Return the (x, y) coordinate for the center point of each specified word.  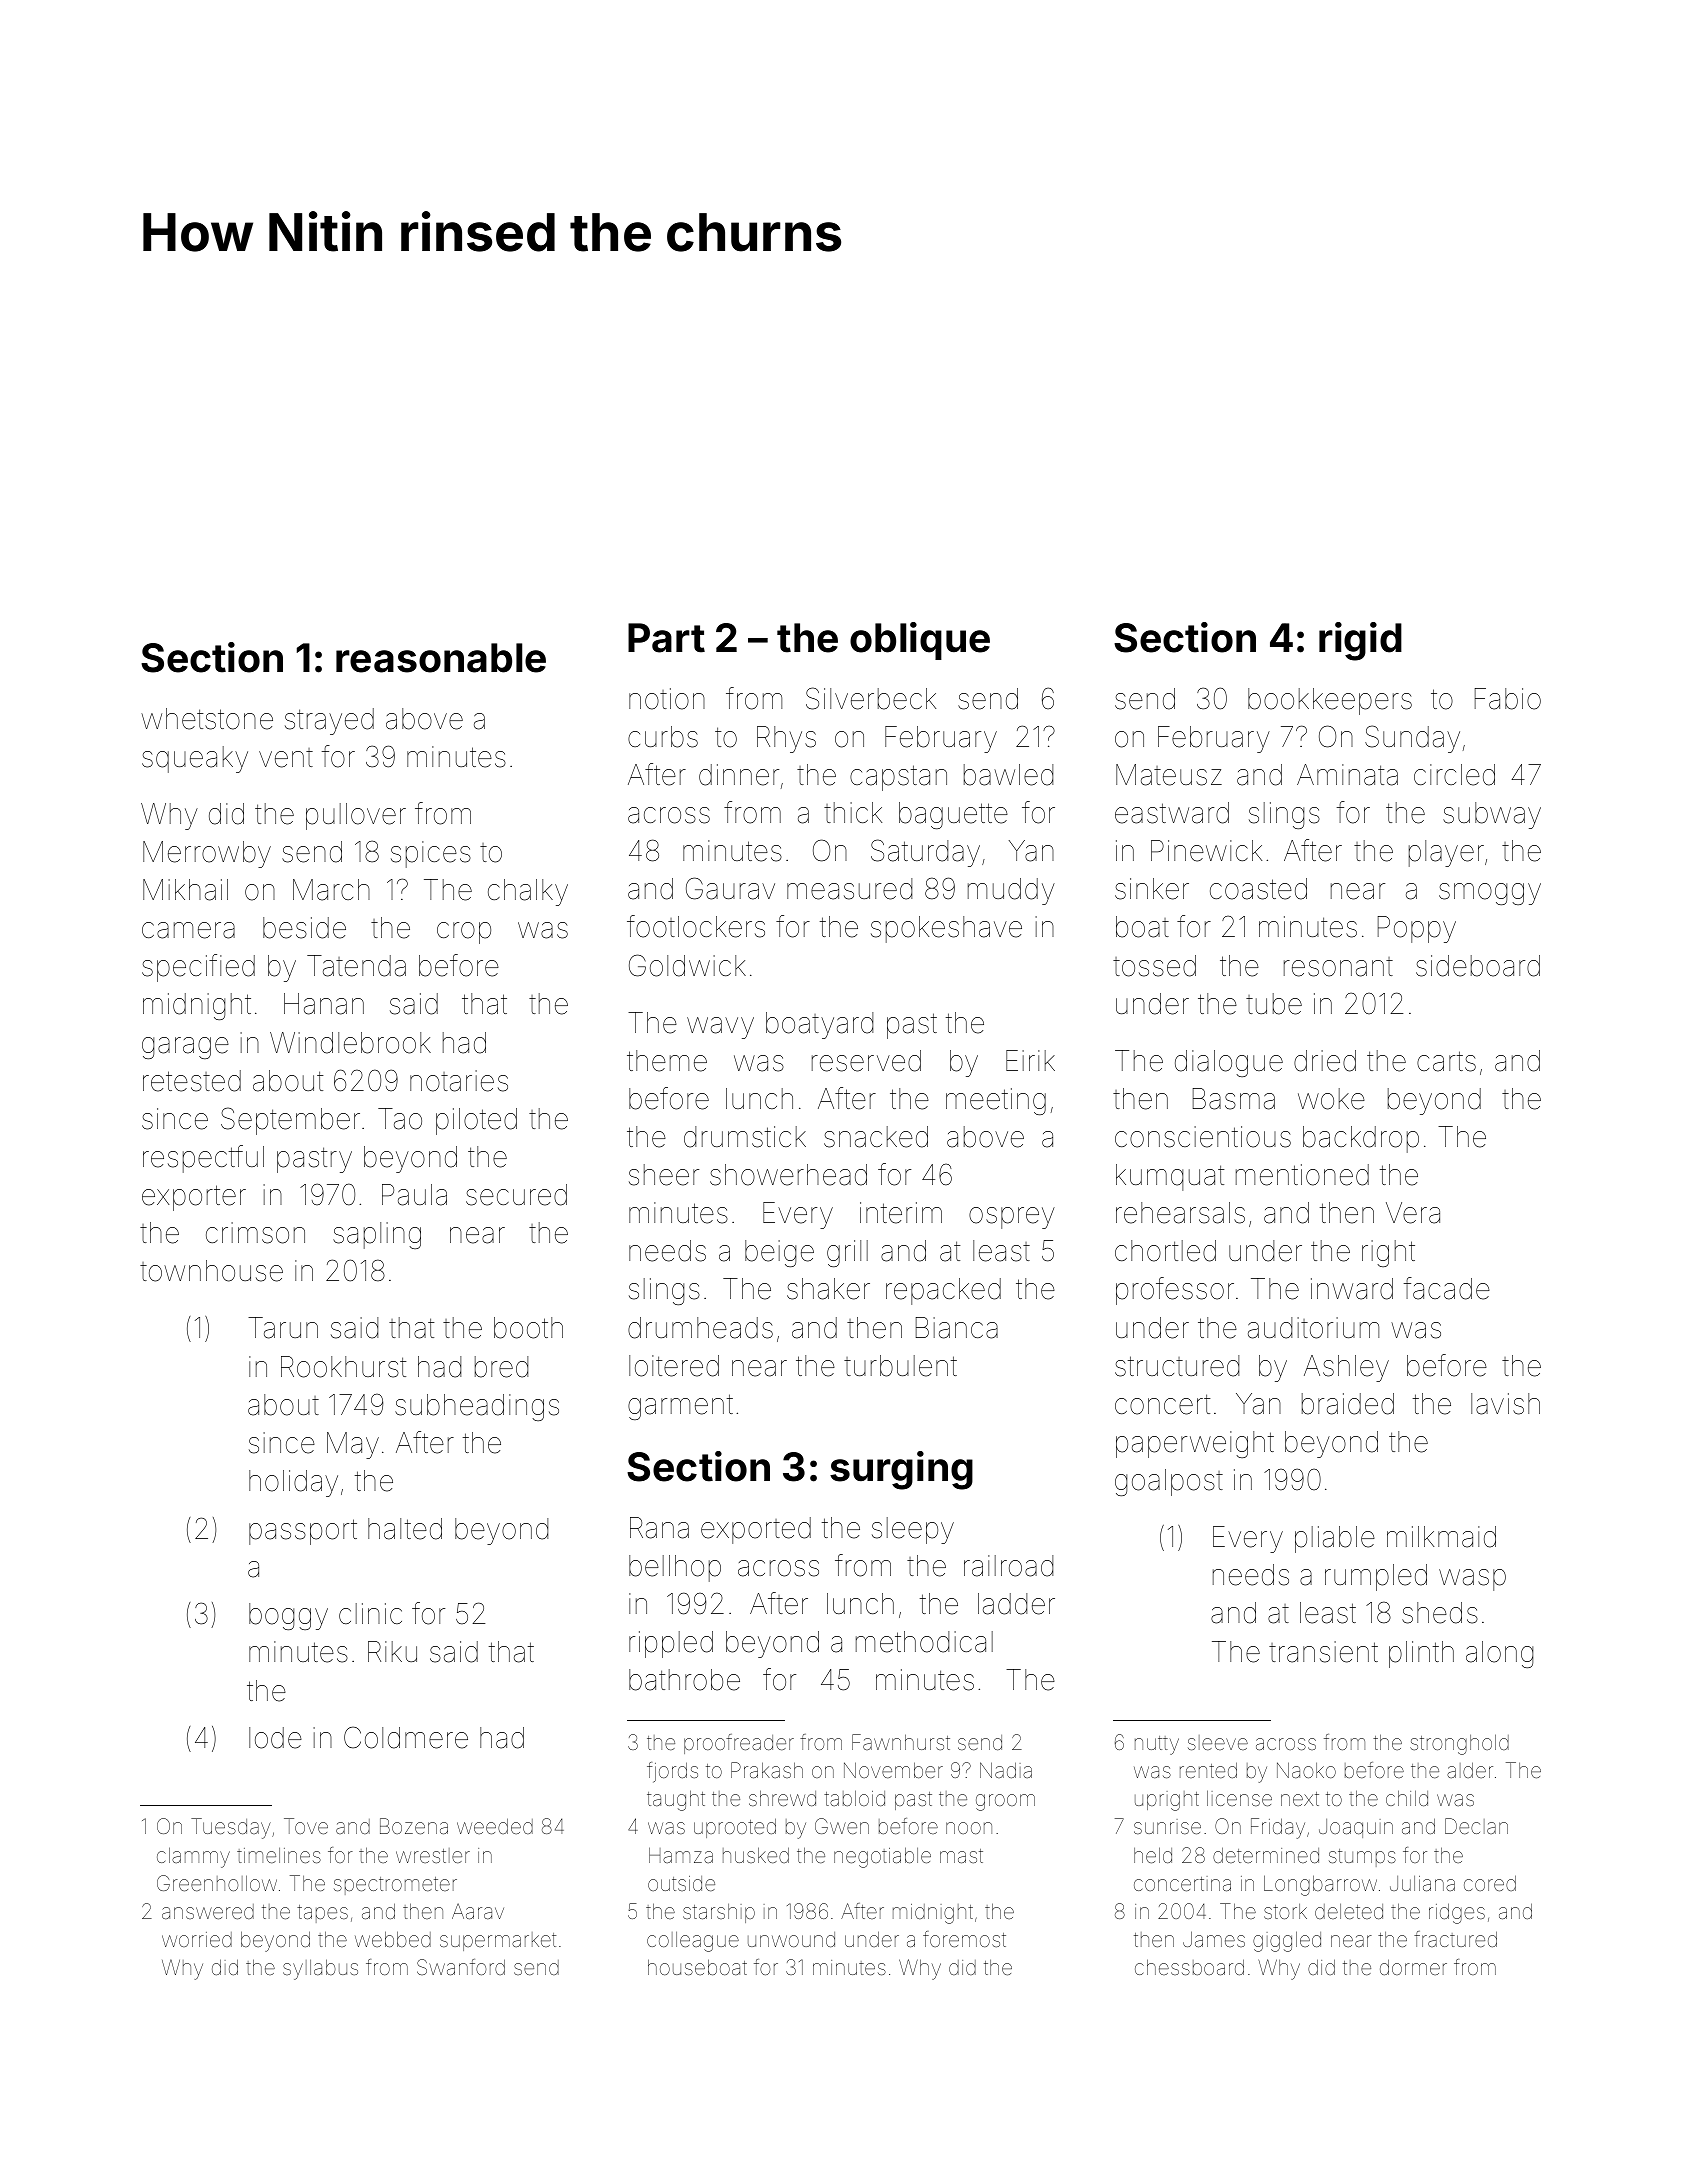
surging (901, 1470)
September (290, 1121)
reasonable (441, 658)
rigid (1360, 641)
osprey (1012, 1218)
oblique (920, 641)
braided (1348, 1404)
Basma (1234, 1099)
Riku (392, 1651)
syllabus (320, 1969)
